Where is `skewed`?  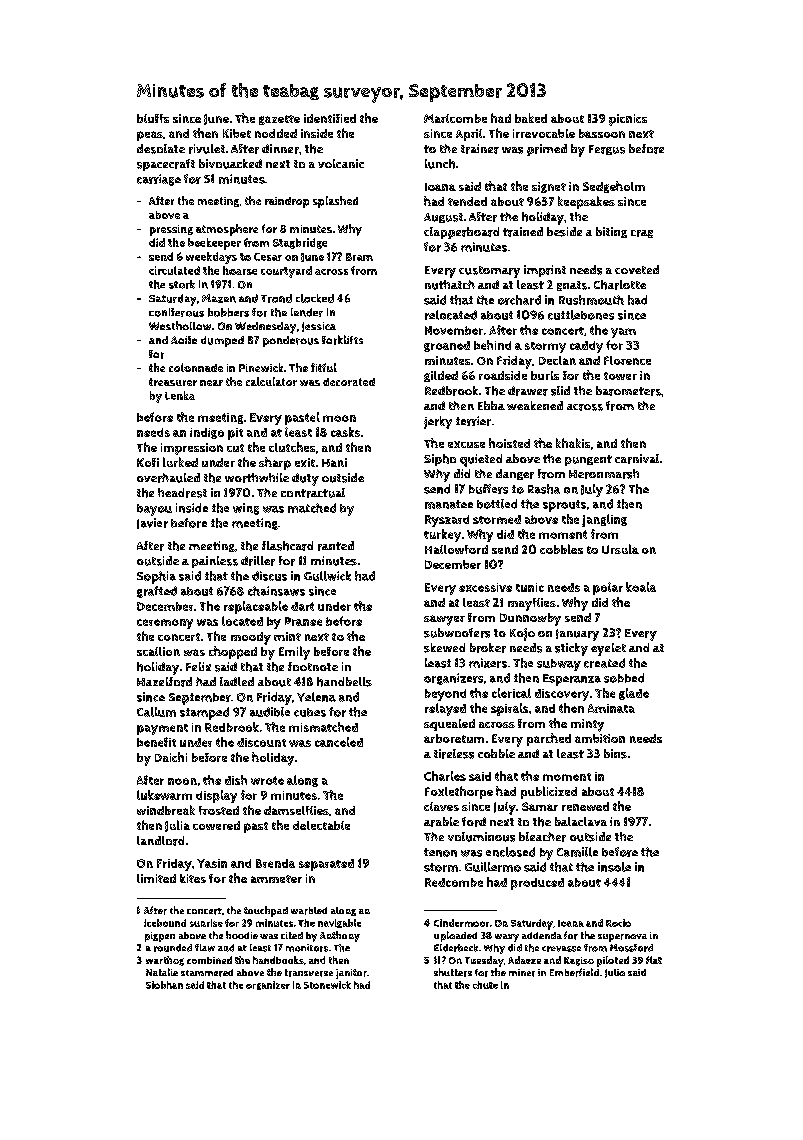
skewed is located at coordinates (444, 648).
